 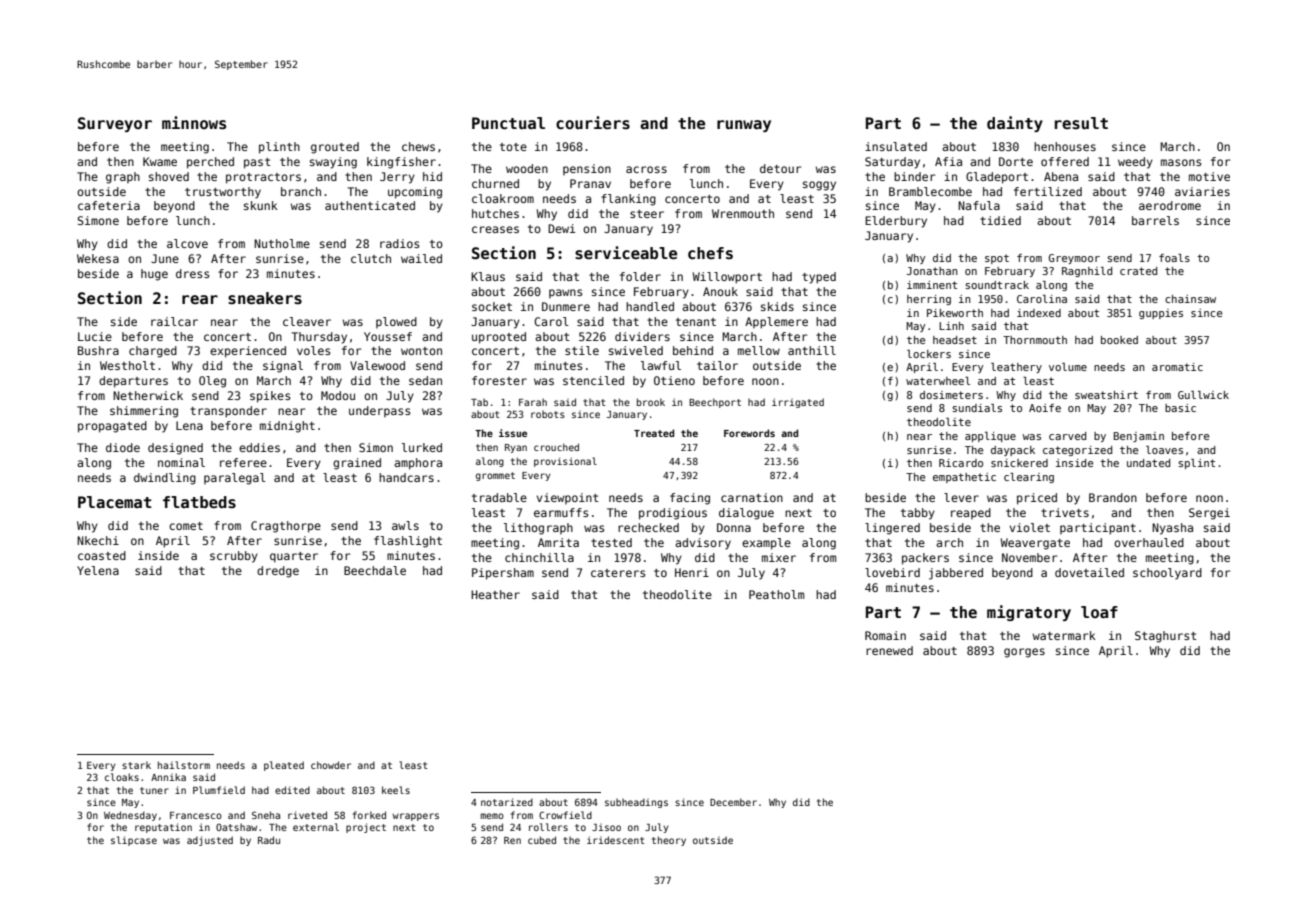 I want to click on result, so click(x=1081, y=123).
